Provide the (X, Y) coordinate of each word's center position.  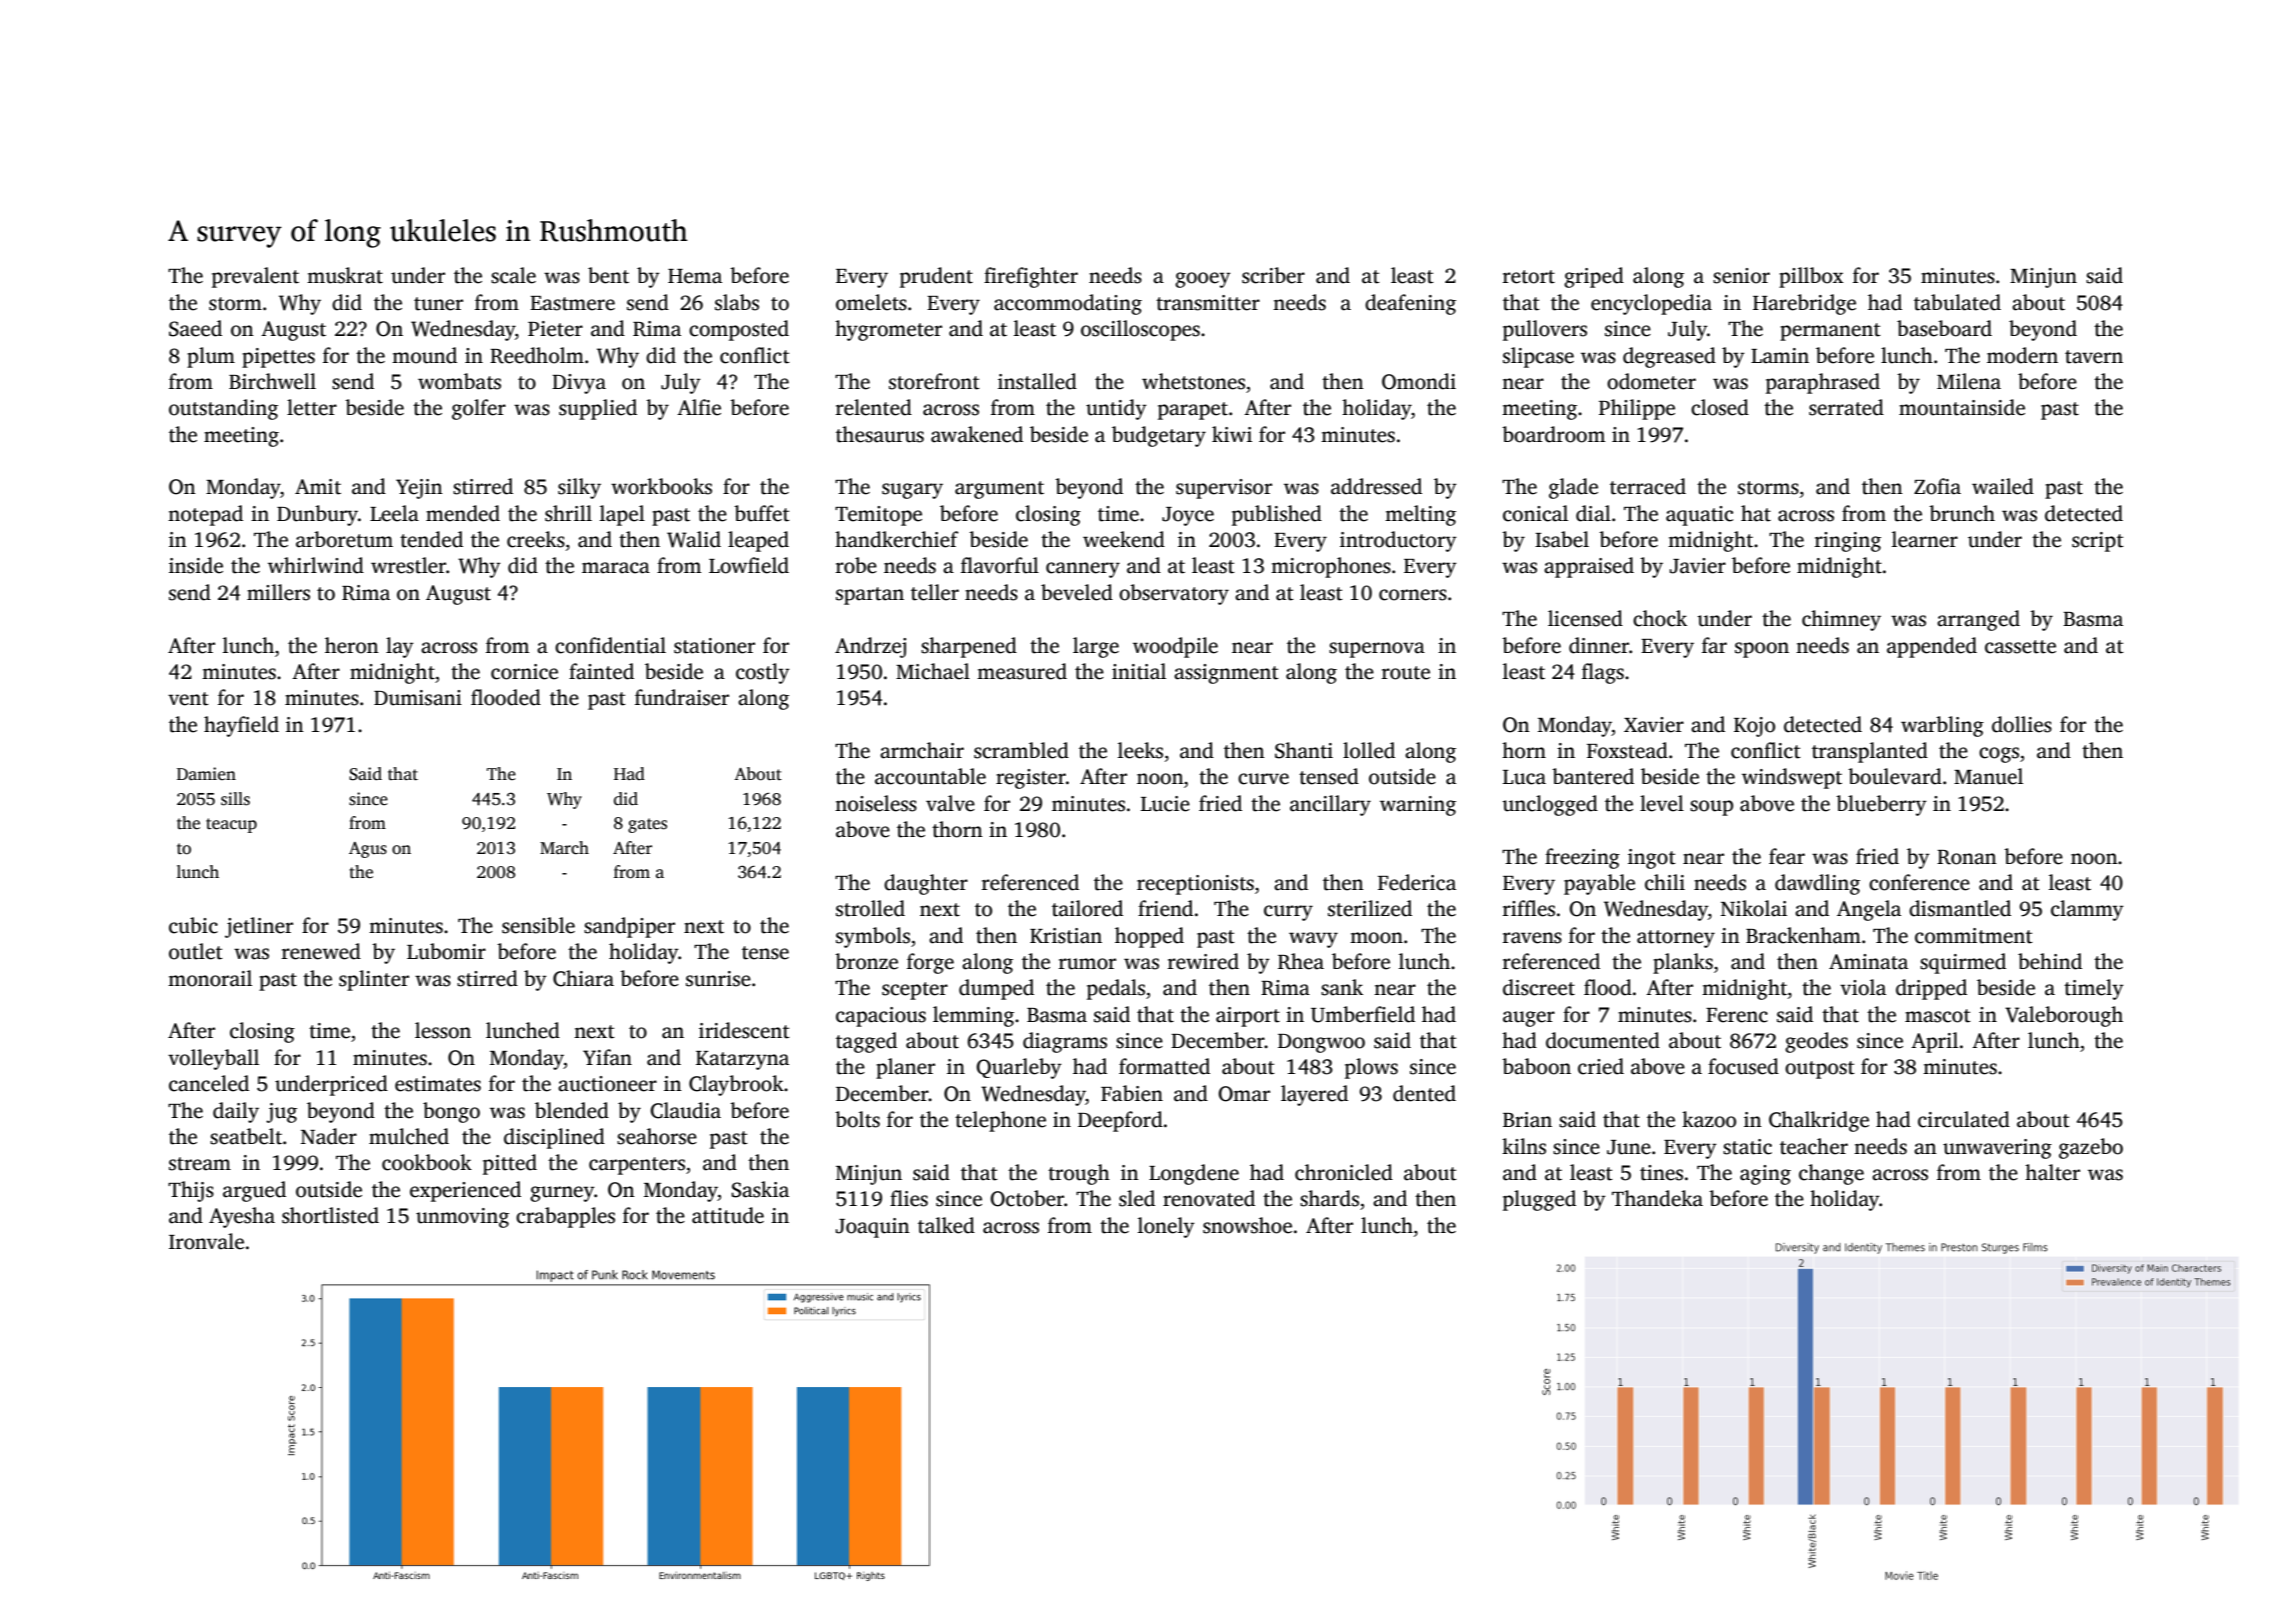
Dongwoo (1321, 1043)
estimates (438, 1084)
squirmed (1963, 963)
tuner (438, 304)
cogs (1999, 755)
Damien (206, 773)
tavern (2094, 357)
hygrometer (888, 330)
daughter (926, 884)
